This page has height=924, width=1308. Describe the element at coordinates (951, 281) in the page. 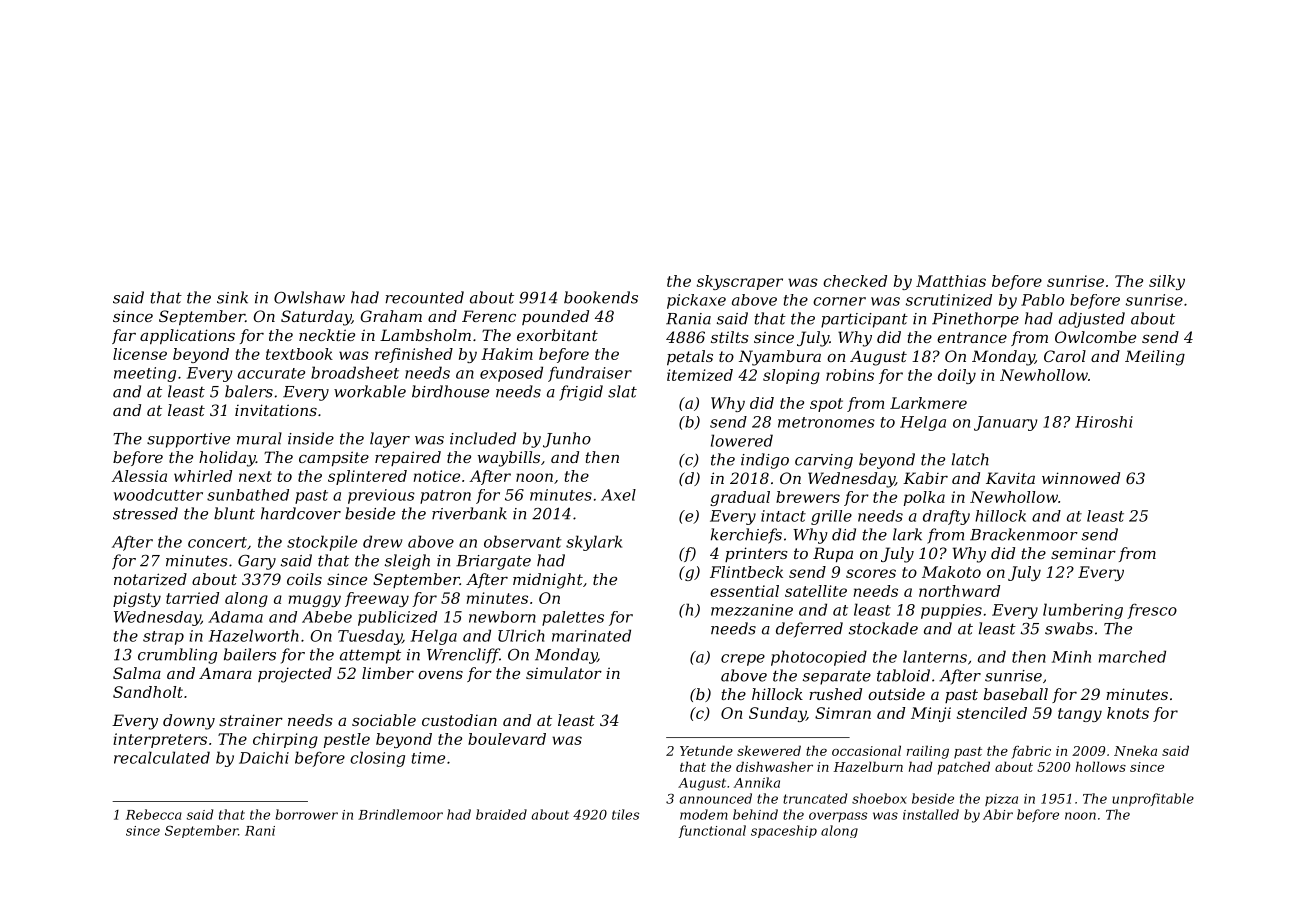

I see `Matthias` at that location.
